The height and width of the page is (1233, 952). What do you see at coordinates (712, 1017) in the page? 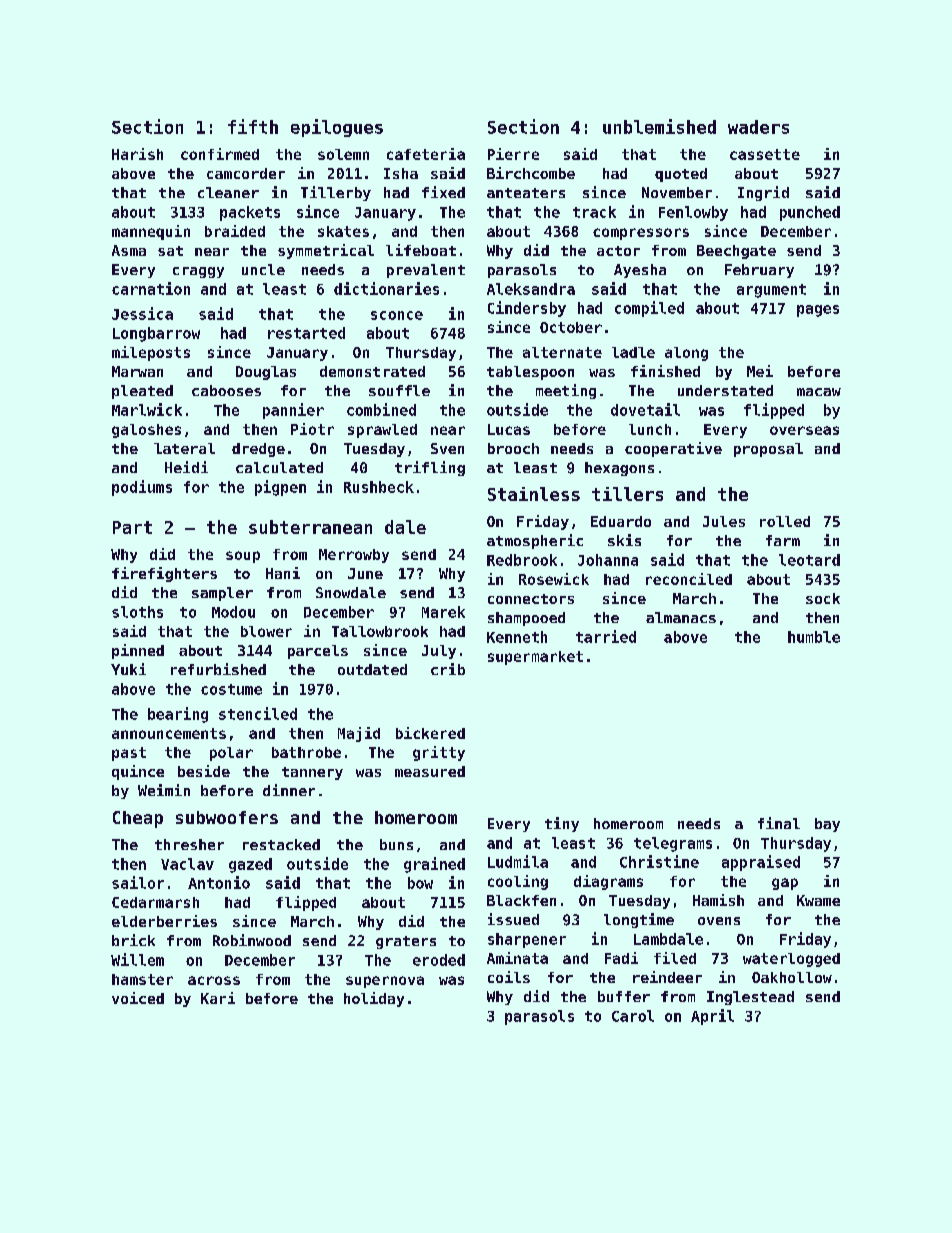
I see `April` at bounding box center [712, 1017].
